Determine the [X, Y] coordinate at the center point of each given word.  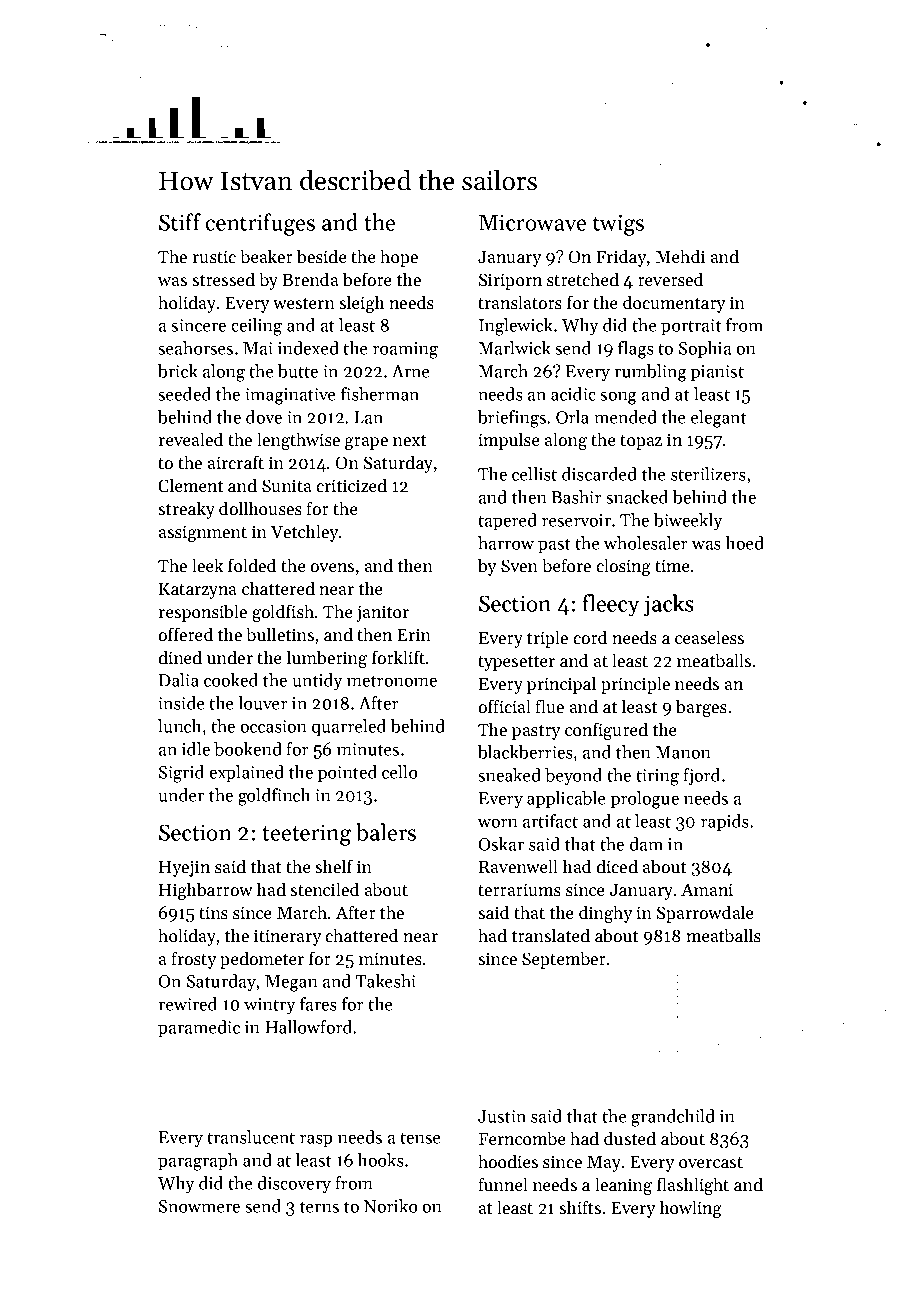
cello [400, 772]
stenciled [324, 889]
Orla [572, 417]
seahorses [195, 348]
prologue [644, 800]
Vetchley [304, 533]
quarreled [349, 728]
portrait [691, 327]
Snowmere [199, 1206]
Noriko [391, 1206]
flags [636, 350]
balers [386, 832]
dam [646, 844]
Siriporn [510, 281]
